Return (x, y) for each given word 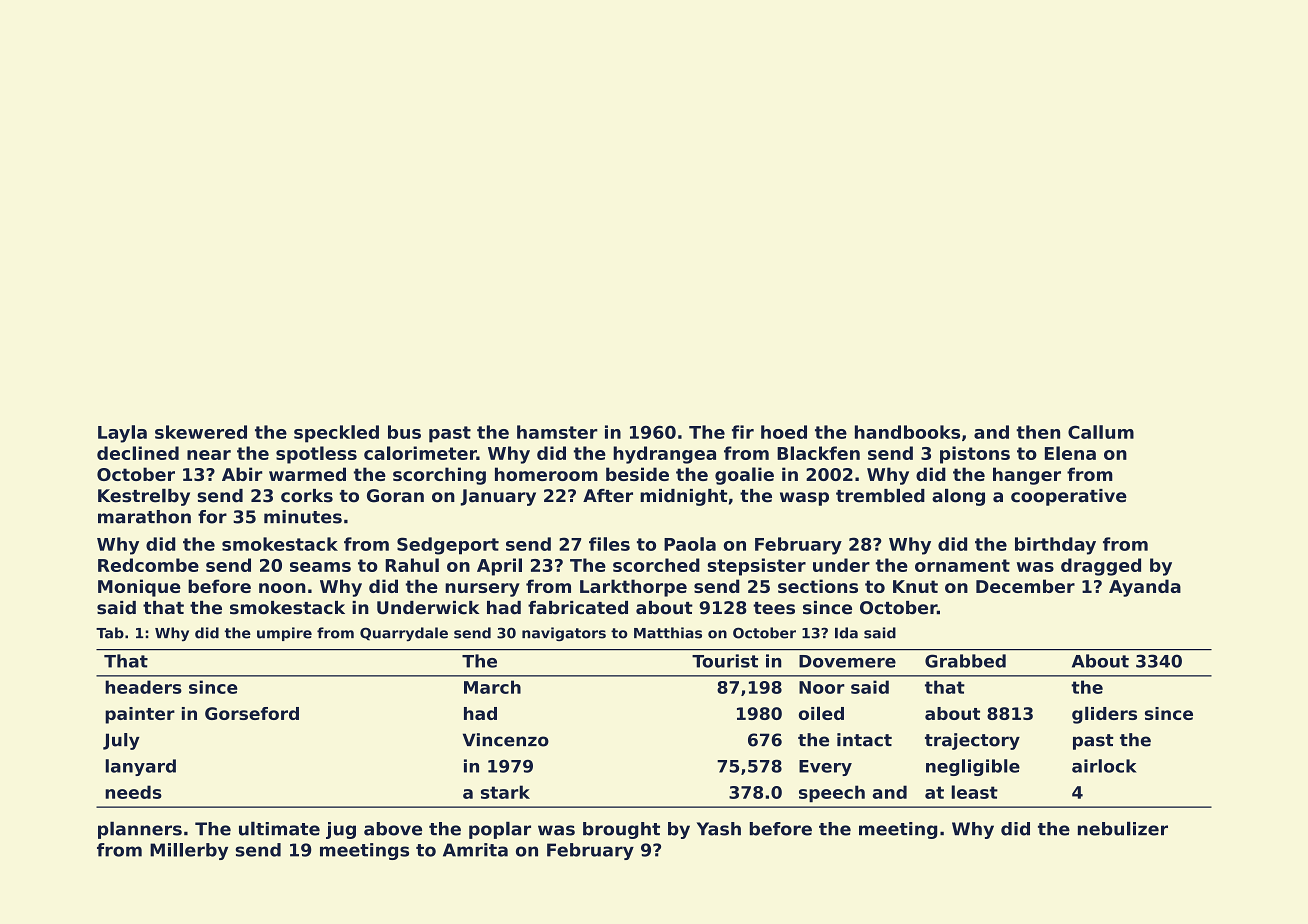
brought (621, 830)
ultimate (279, 829)
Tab (110, 633)
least (975, 792)
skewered (201, 432)
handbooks (907, 432)
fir (743, 432)
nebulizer (1123, 829)
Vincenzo (506, 740)
